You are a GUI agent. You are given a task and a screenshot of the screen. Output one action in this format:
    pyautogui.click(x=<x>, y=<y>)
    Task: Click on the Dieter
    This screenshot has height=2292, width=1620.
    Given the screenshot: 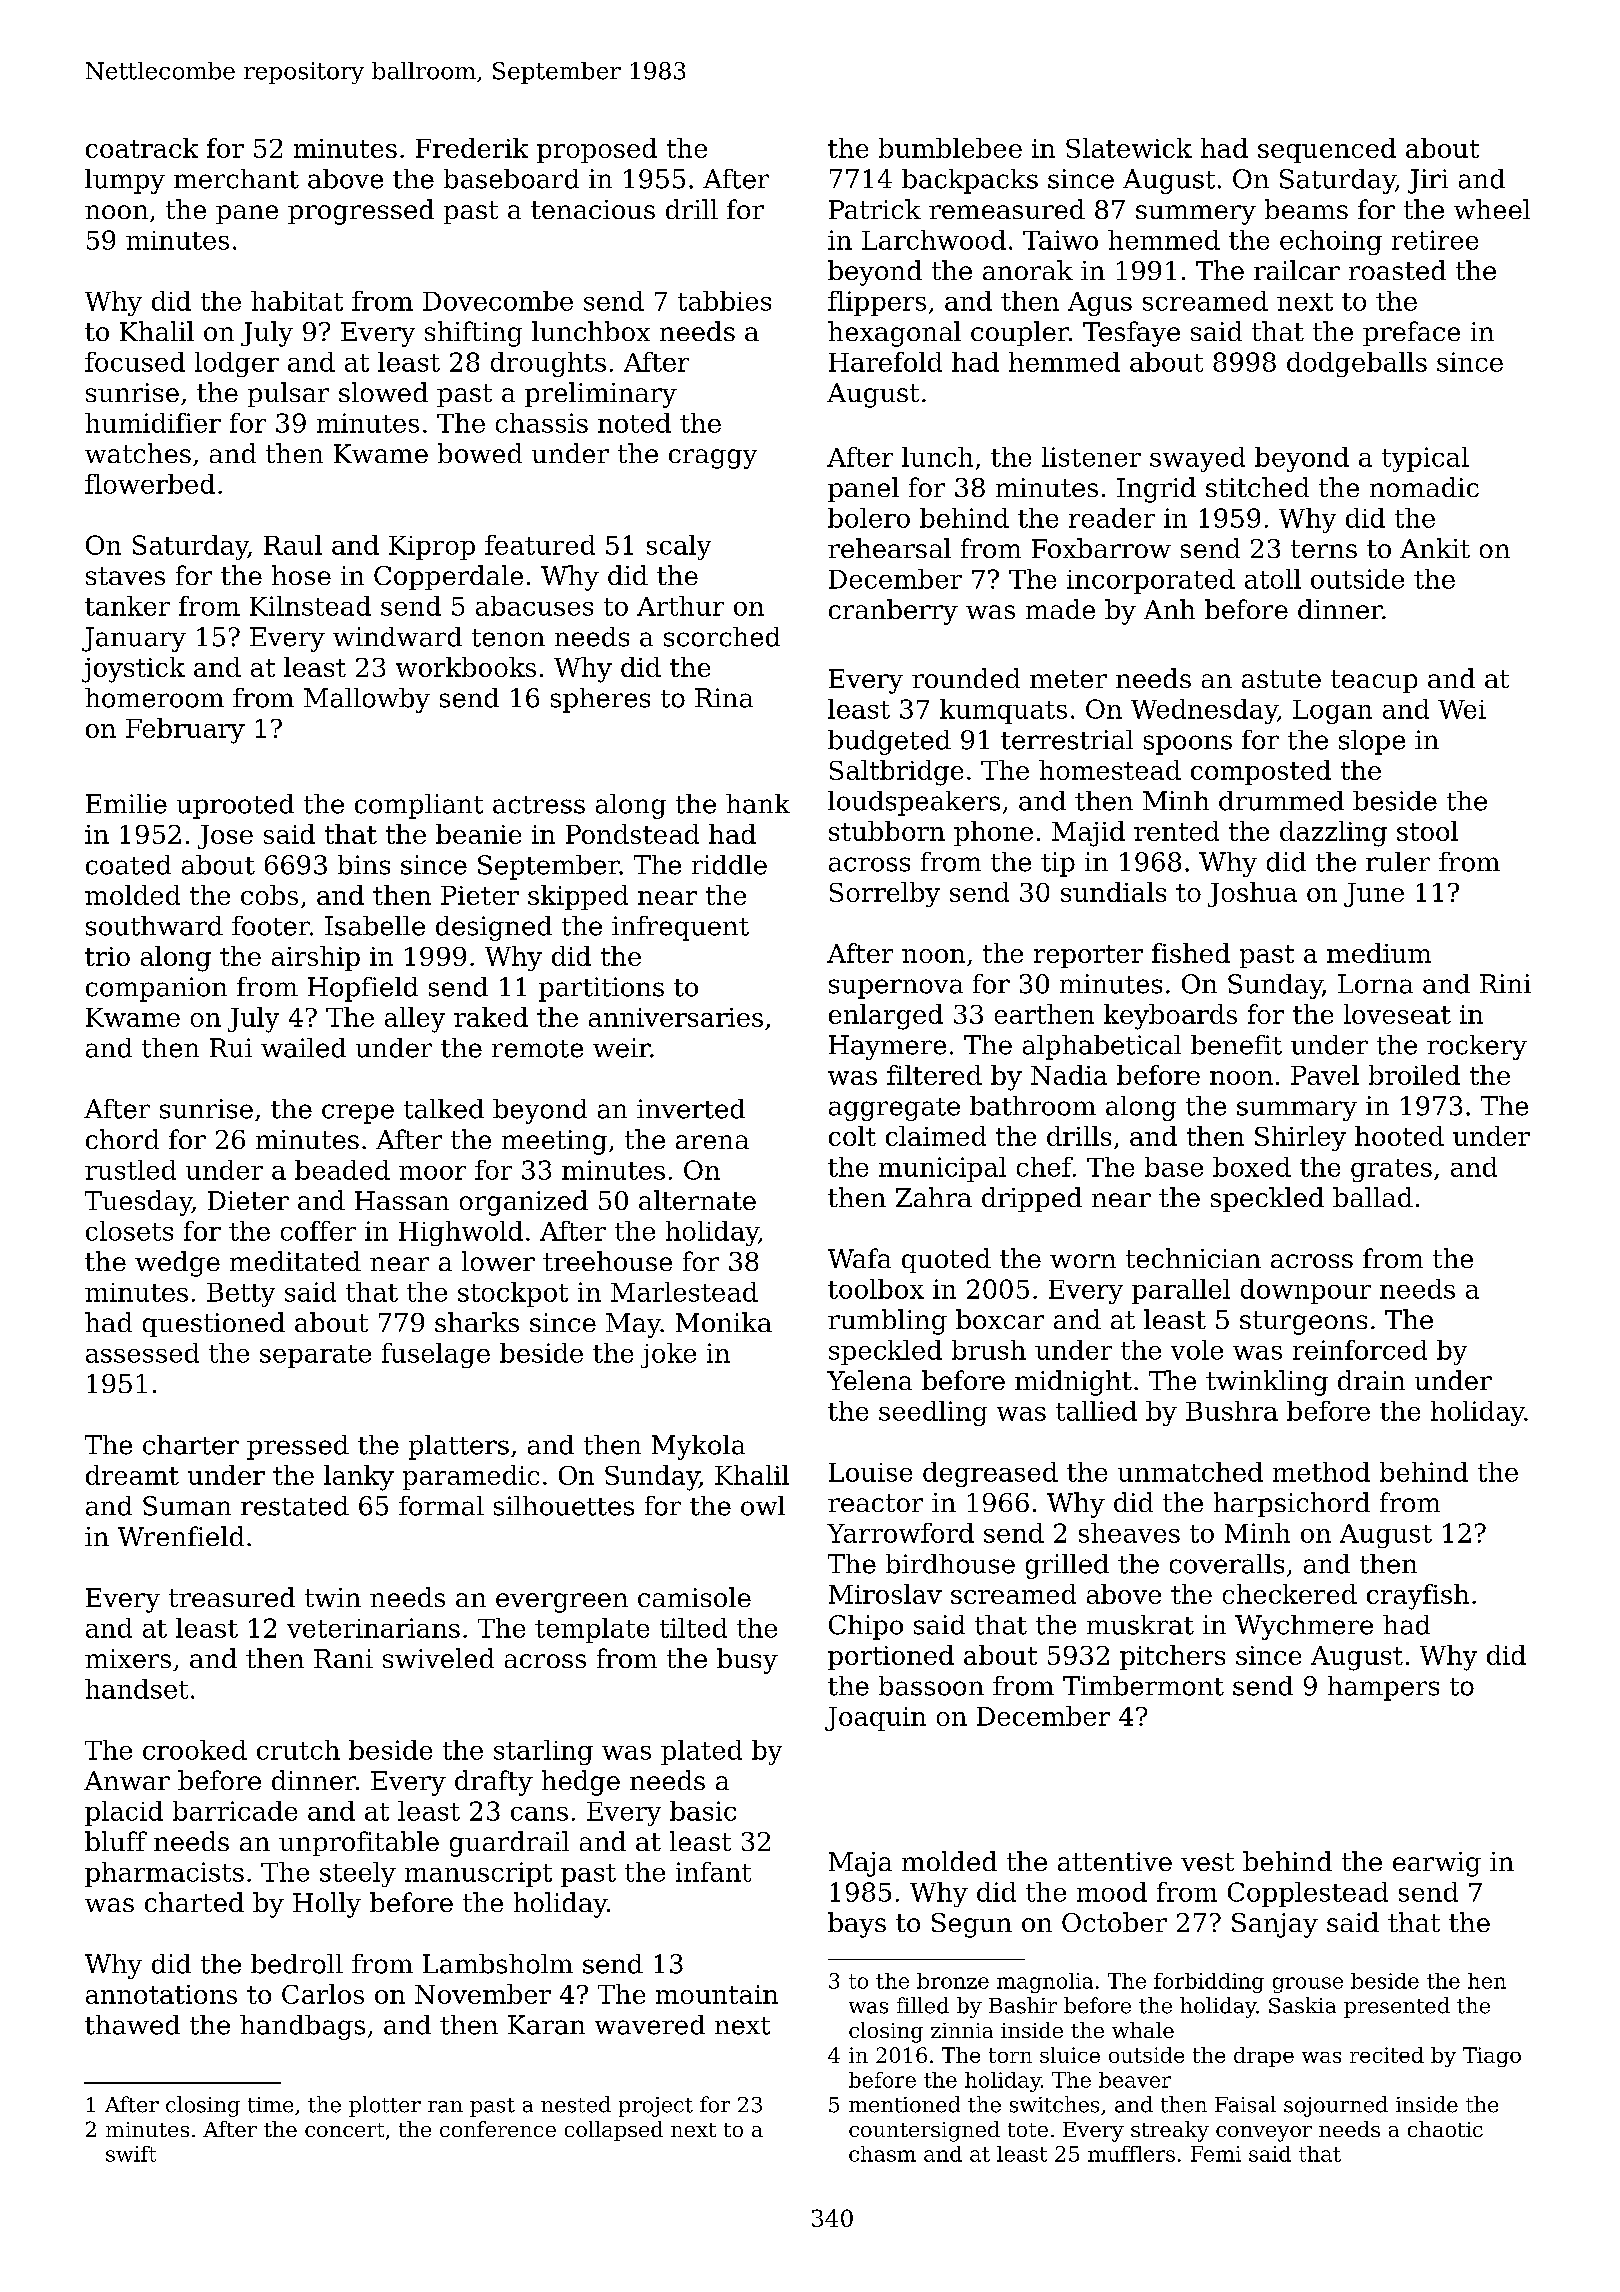 What is the action you would take?
    pyautogui.click(x=248, y=1200)
